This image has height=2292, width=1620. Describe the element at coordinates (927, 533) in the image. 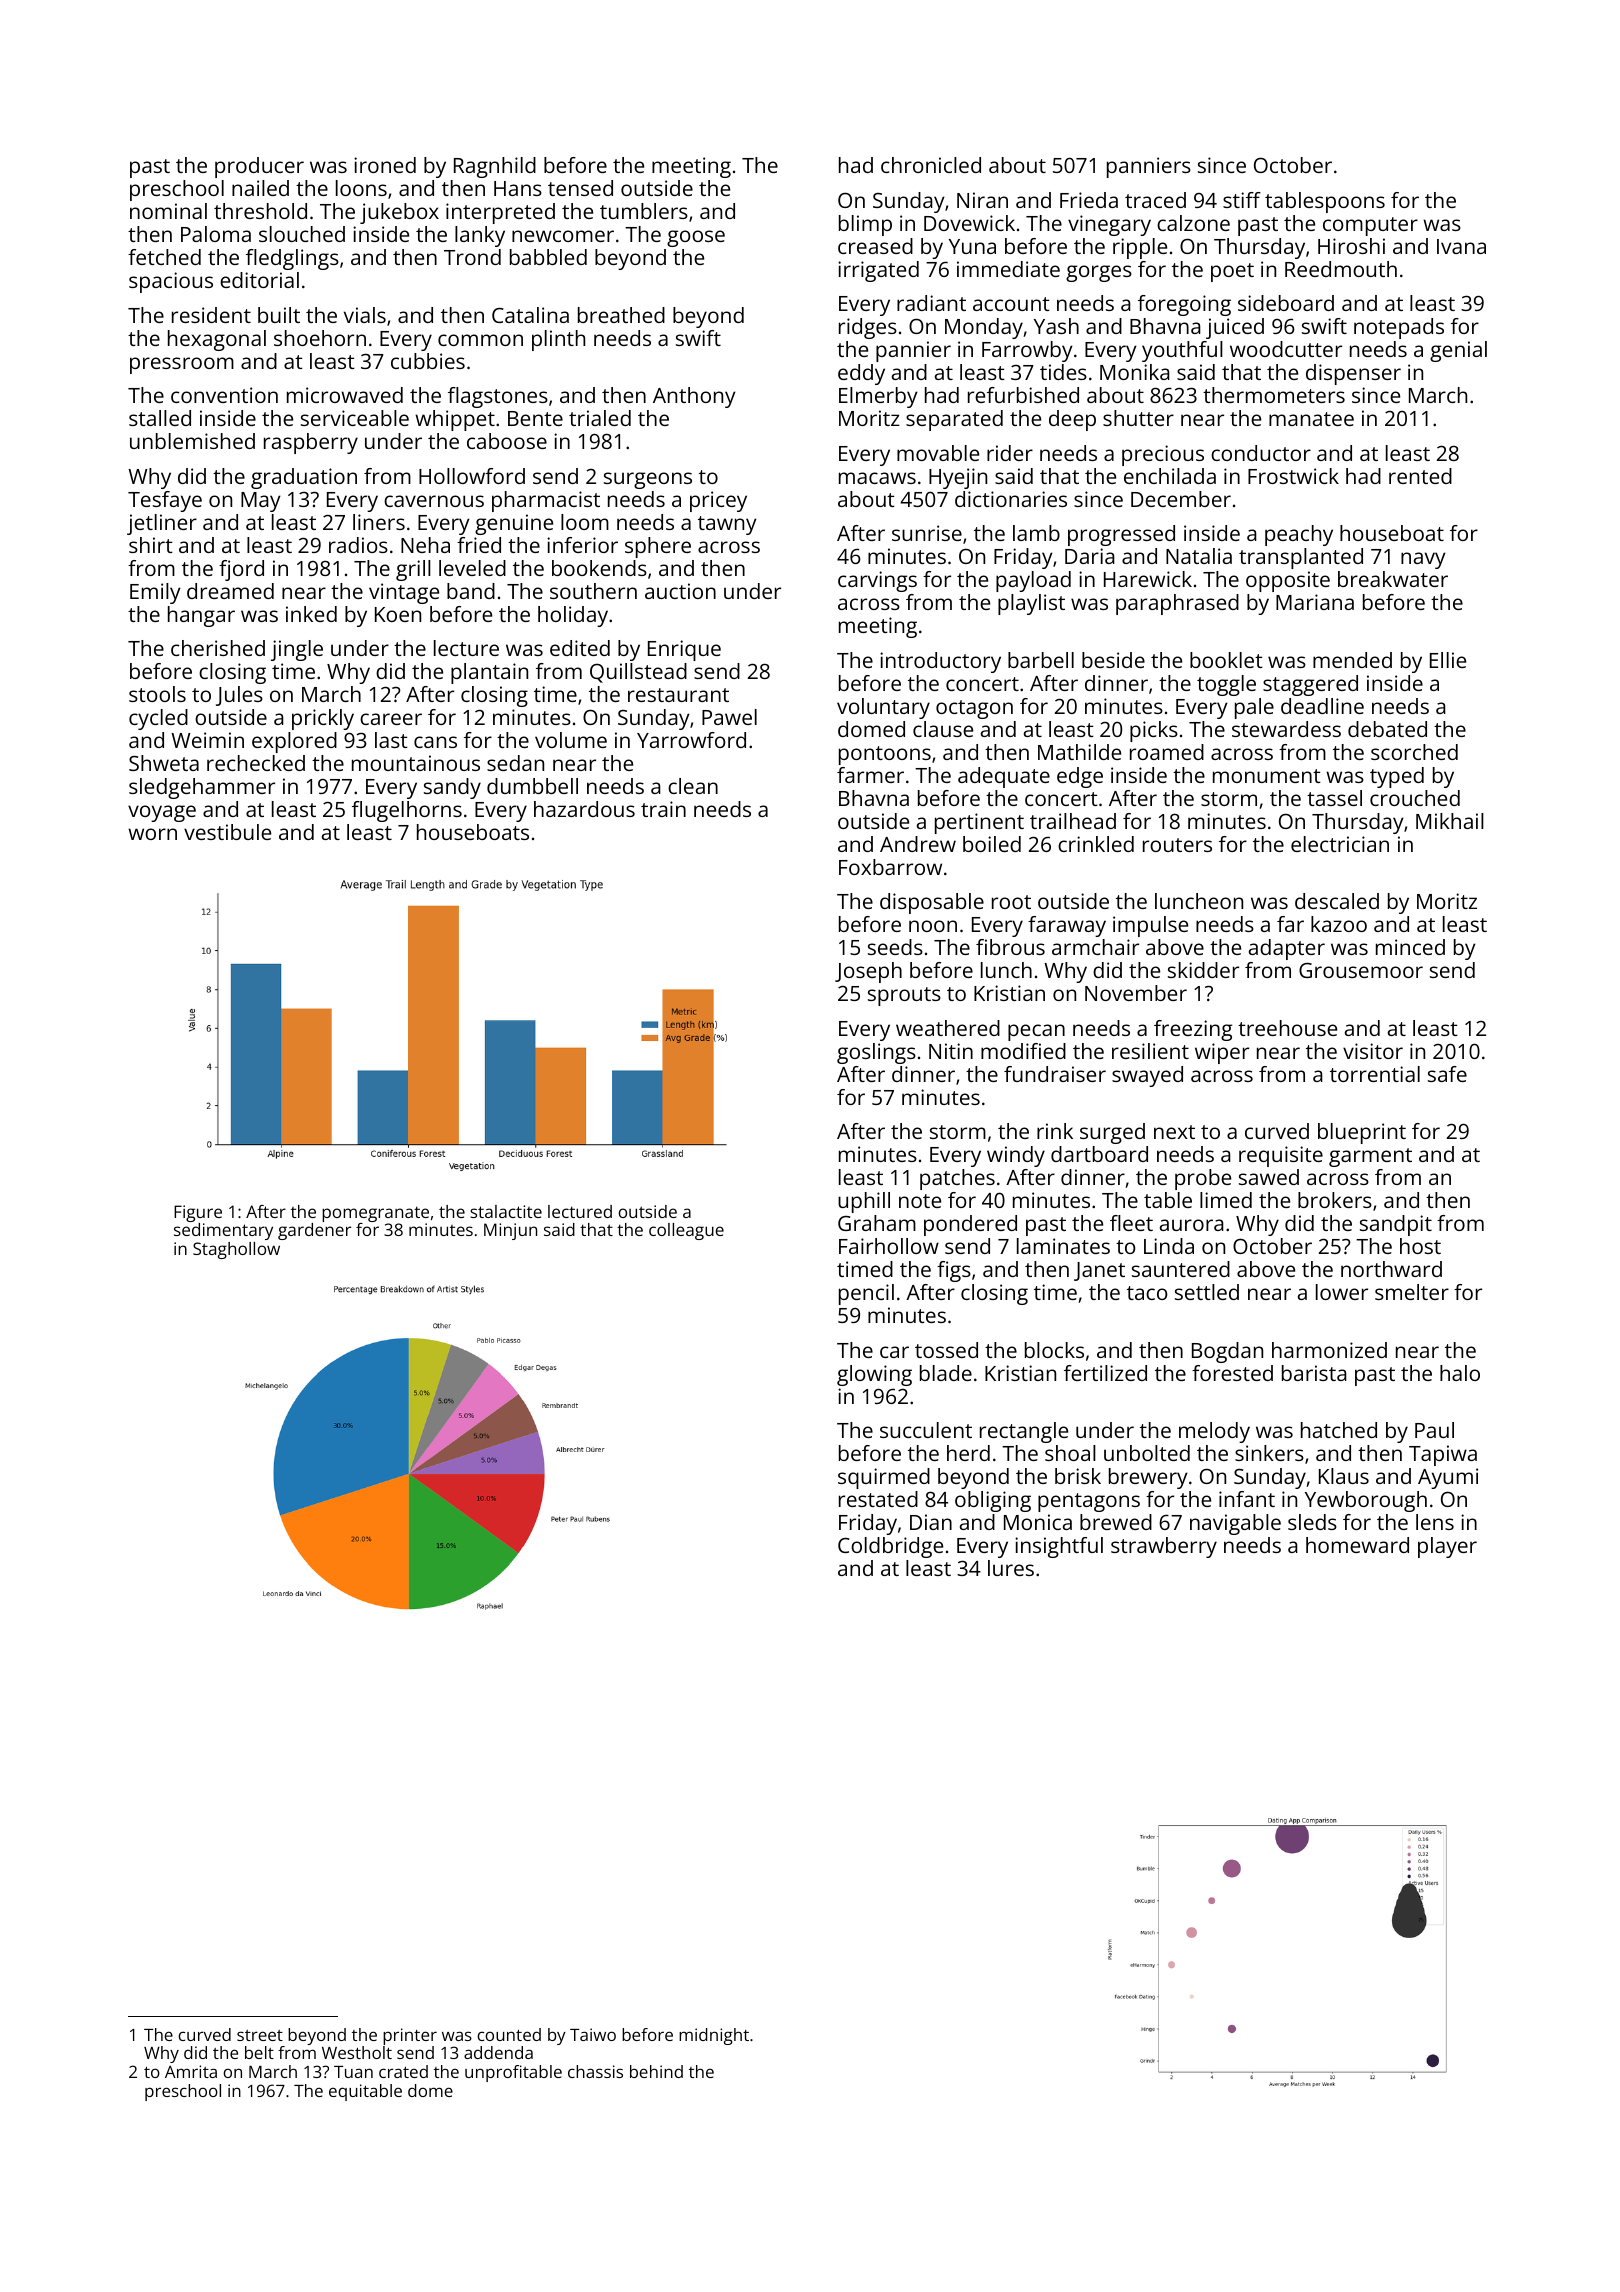

I see `sunrise` at that location.
